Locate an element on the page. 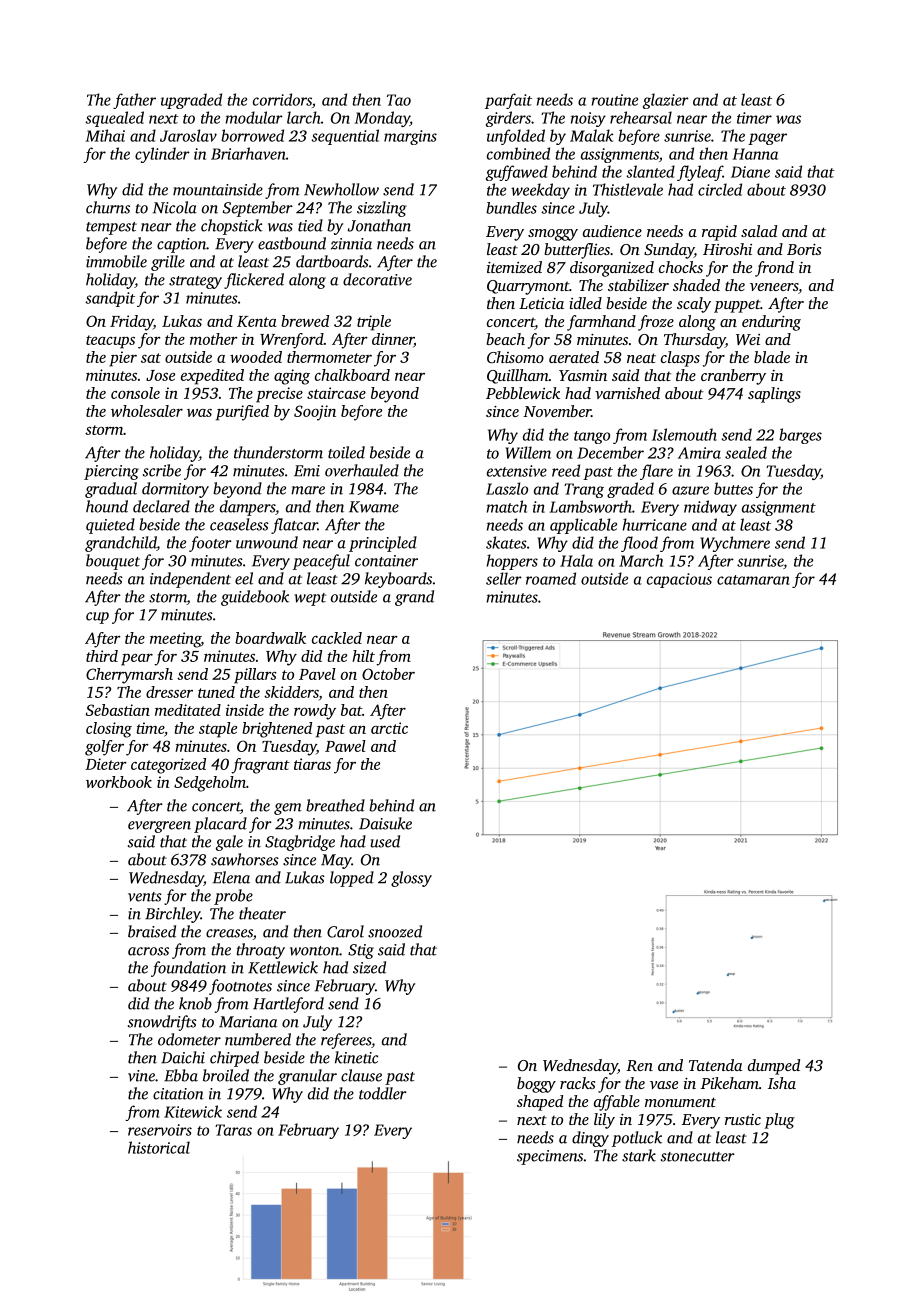 The width and height of the document is (924, 1314). barges is located at coordinates (800, 436).
